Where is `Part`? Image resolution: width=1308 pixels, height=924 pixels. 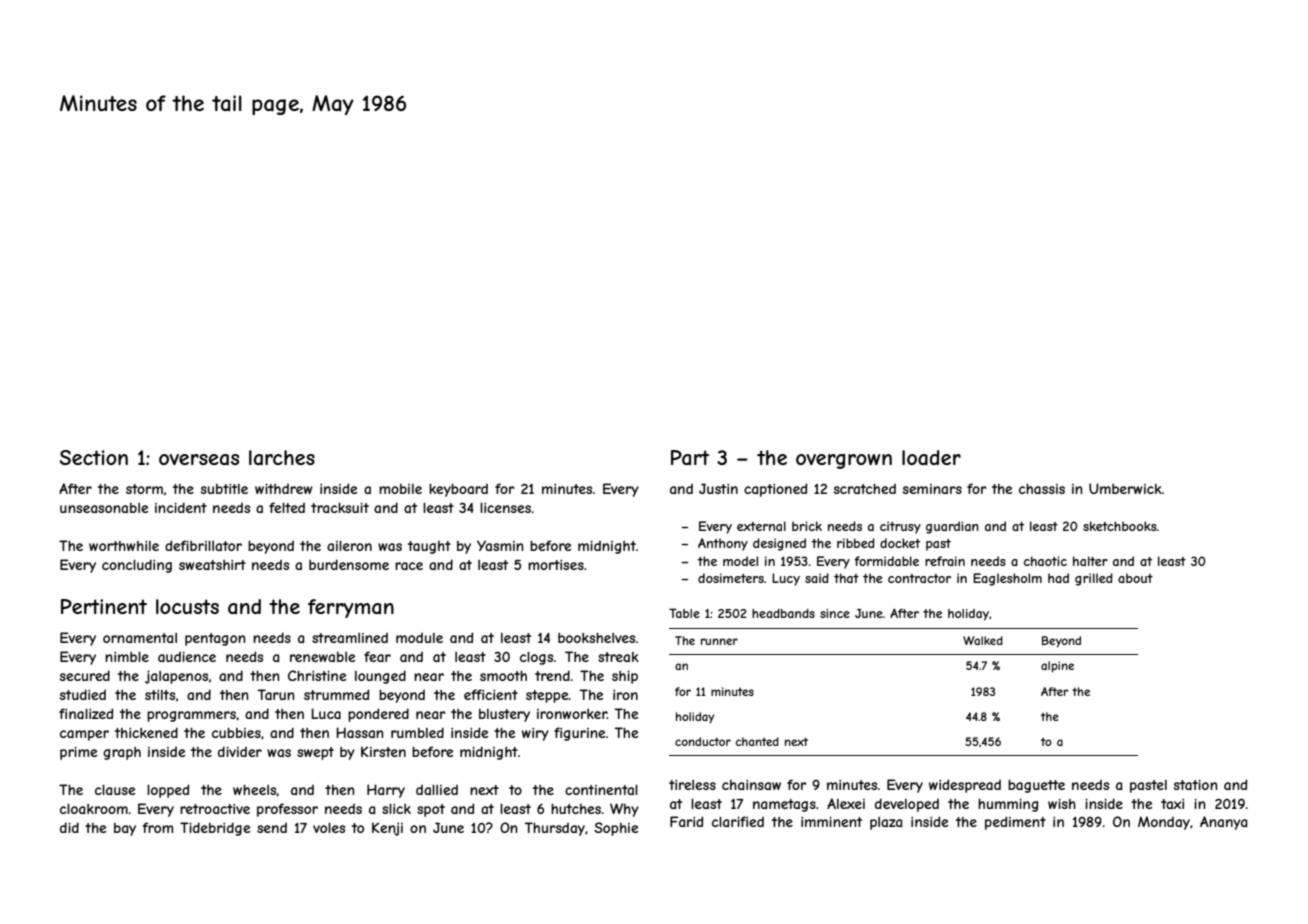
Part is located at coordinates (690, 457).
